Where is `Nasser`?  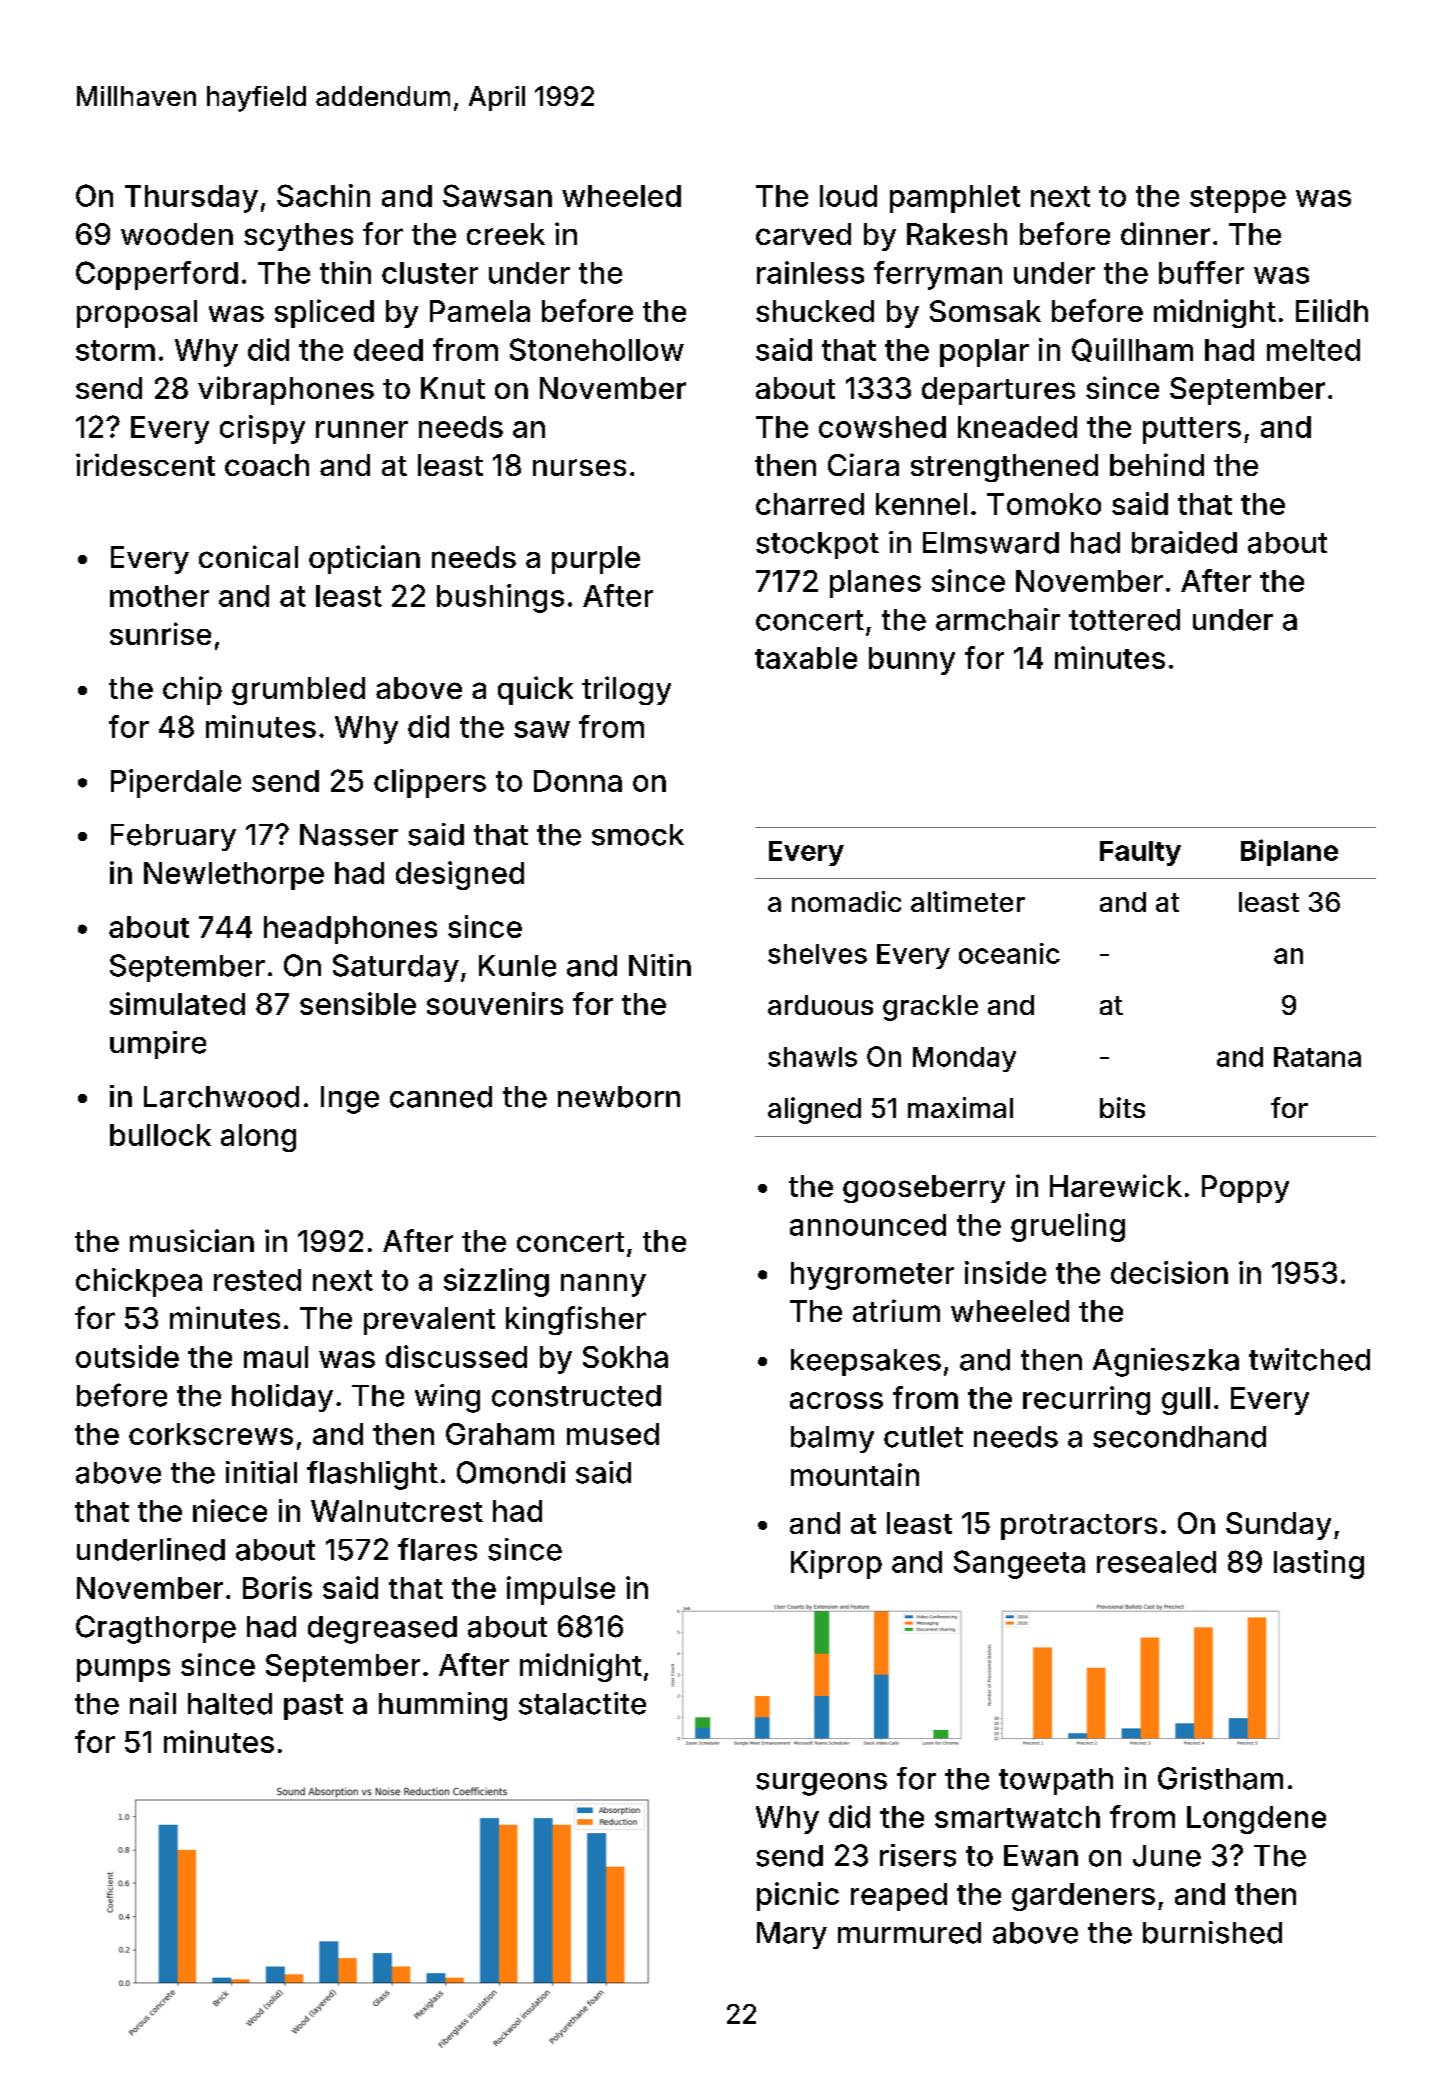 Nasser is located at coordinates (349, 835).
